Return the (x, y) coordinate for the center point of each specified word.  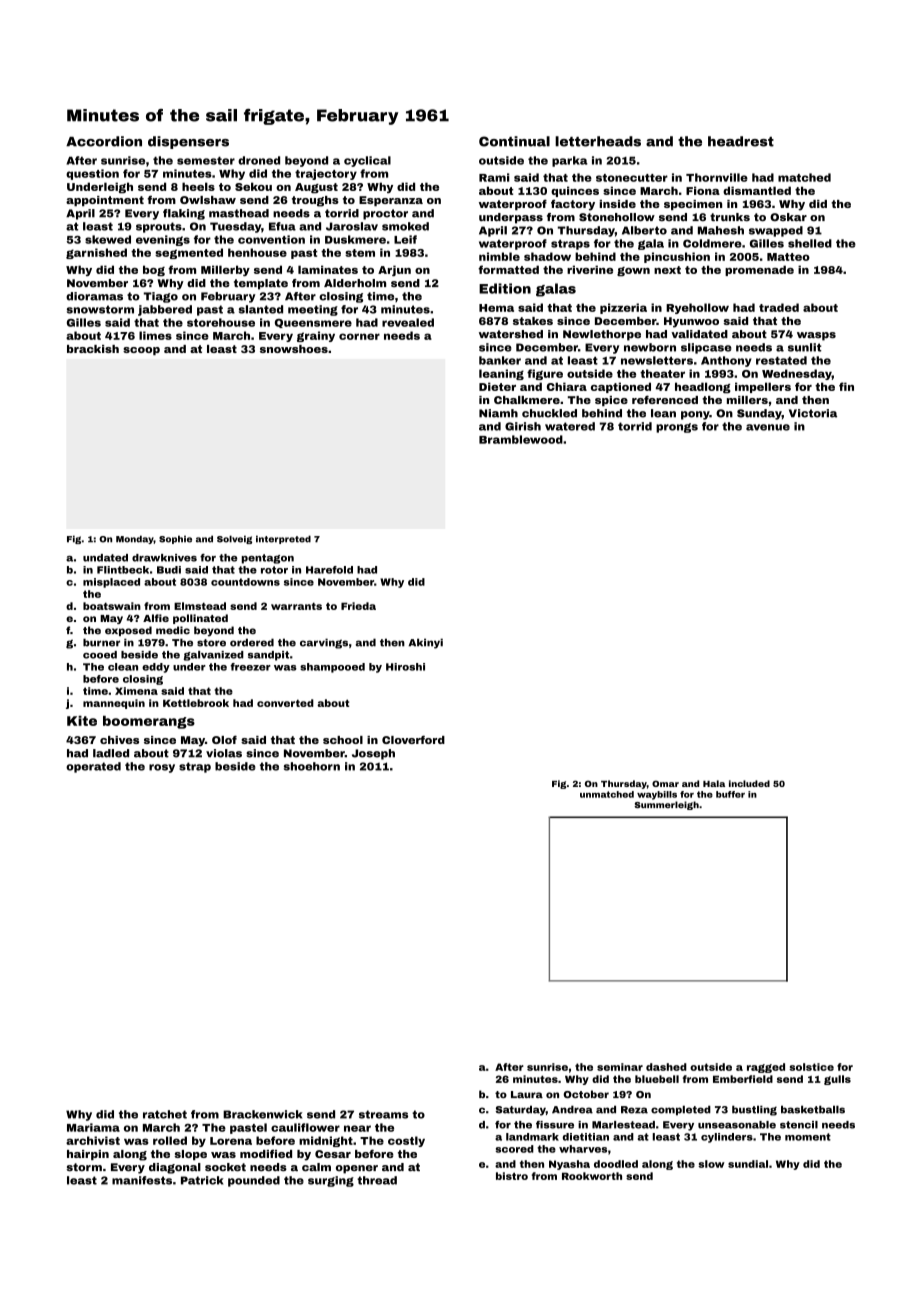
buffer (730, 794)
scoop (141, 351)
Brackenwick (262, 1114)
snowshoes (294, 349)
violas (224, 753)
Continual (514, 141)
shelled (810, 243)
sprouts (159, 227)
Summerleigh (666, 805)
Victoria (813, 413)
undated (105, 558)
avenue (768, 427)
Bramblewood (521, 439)
